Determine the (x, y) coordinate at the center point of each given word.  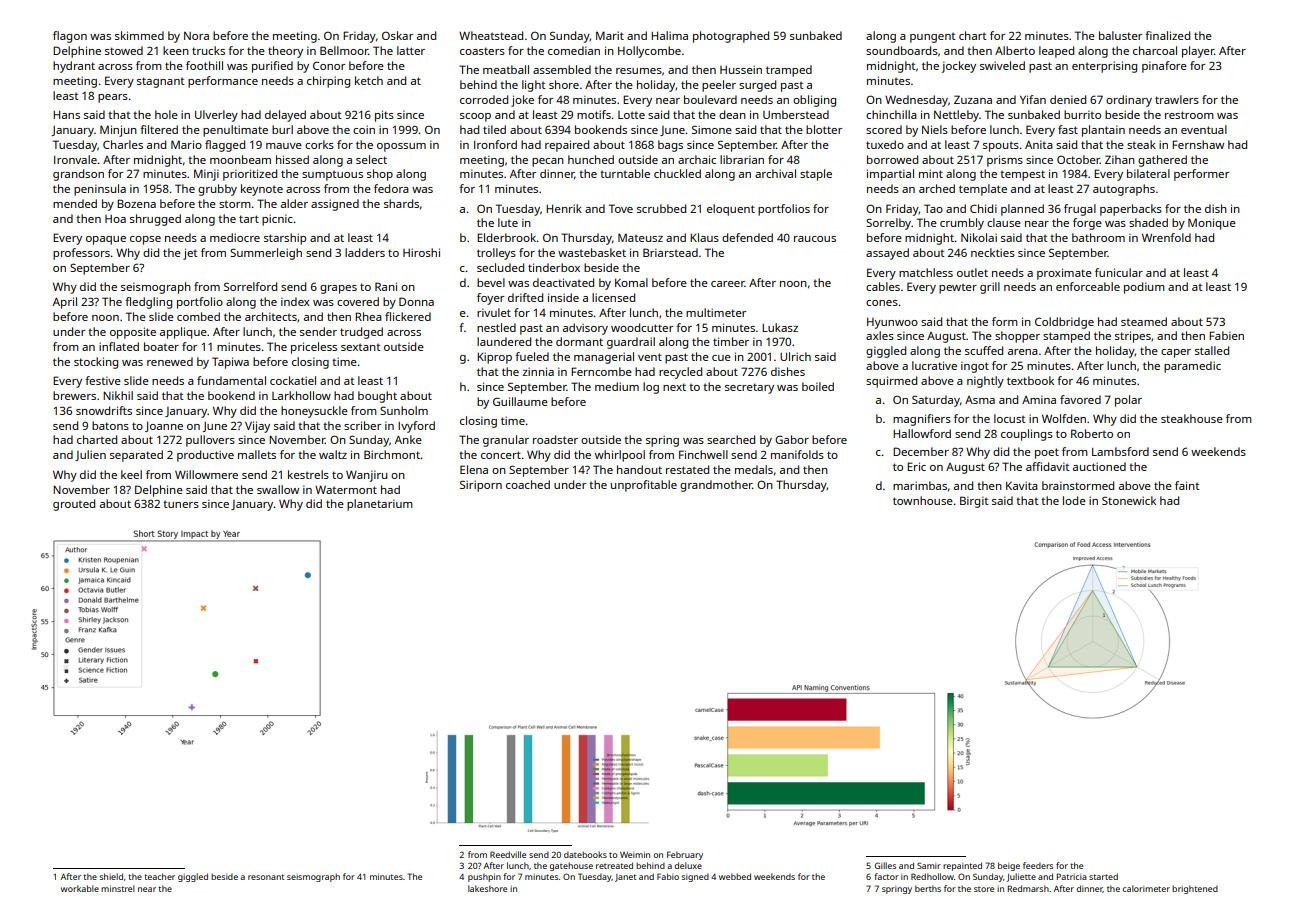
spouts (1001, 147)
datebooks (585, 854)
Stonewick (1129, 500)
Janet (625, 878)
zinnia (538, 371)
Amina (1039, 399)
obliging (814, 101)
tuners (181, 504)
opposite (133, 333)
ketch (369, 80)
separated (136, 456)
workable (80, 888)
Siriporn (481, 486)
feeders (1038, 865)
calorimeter (1146, 888)
